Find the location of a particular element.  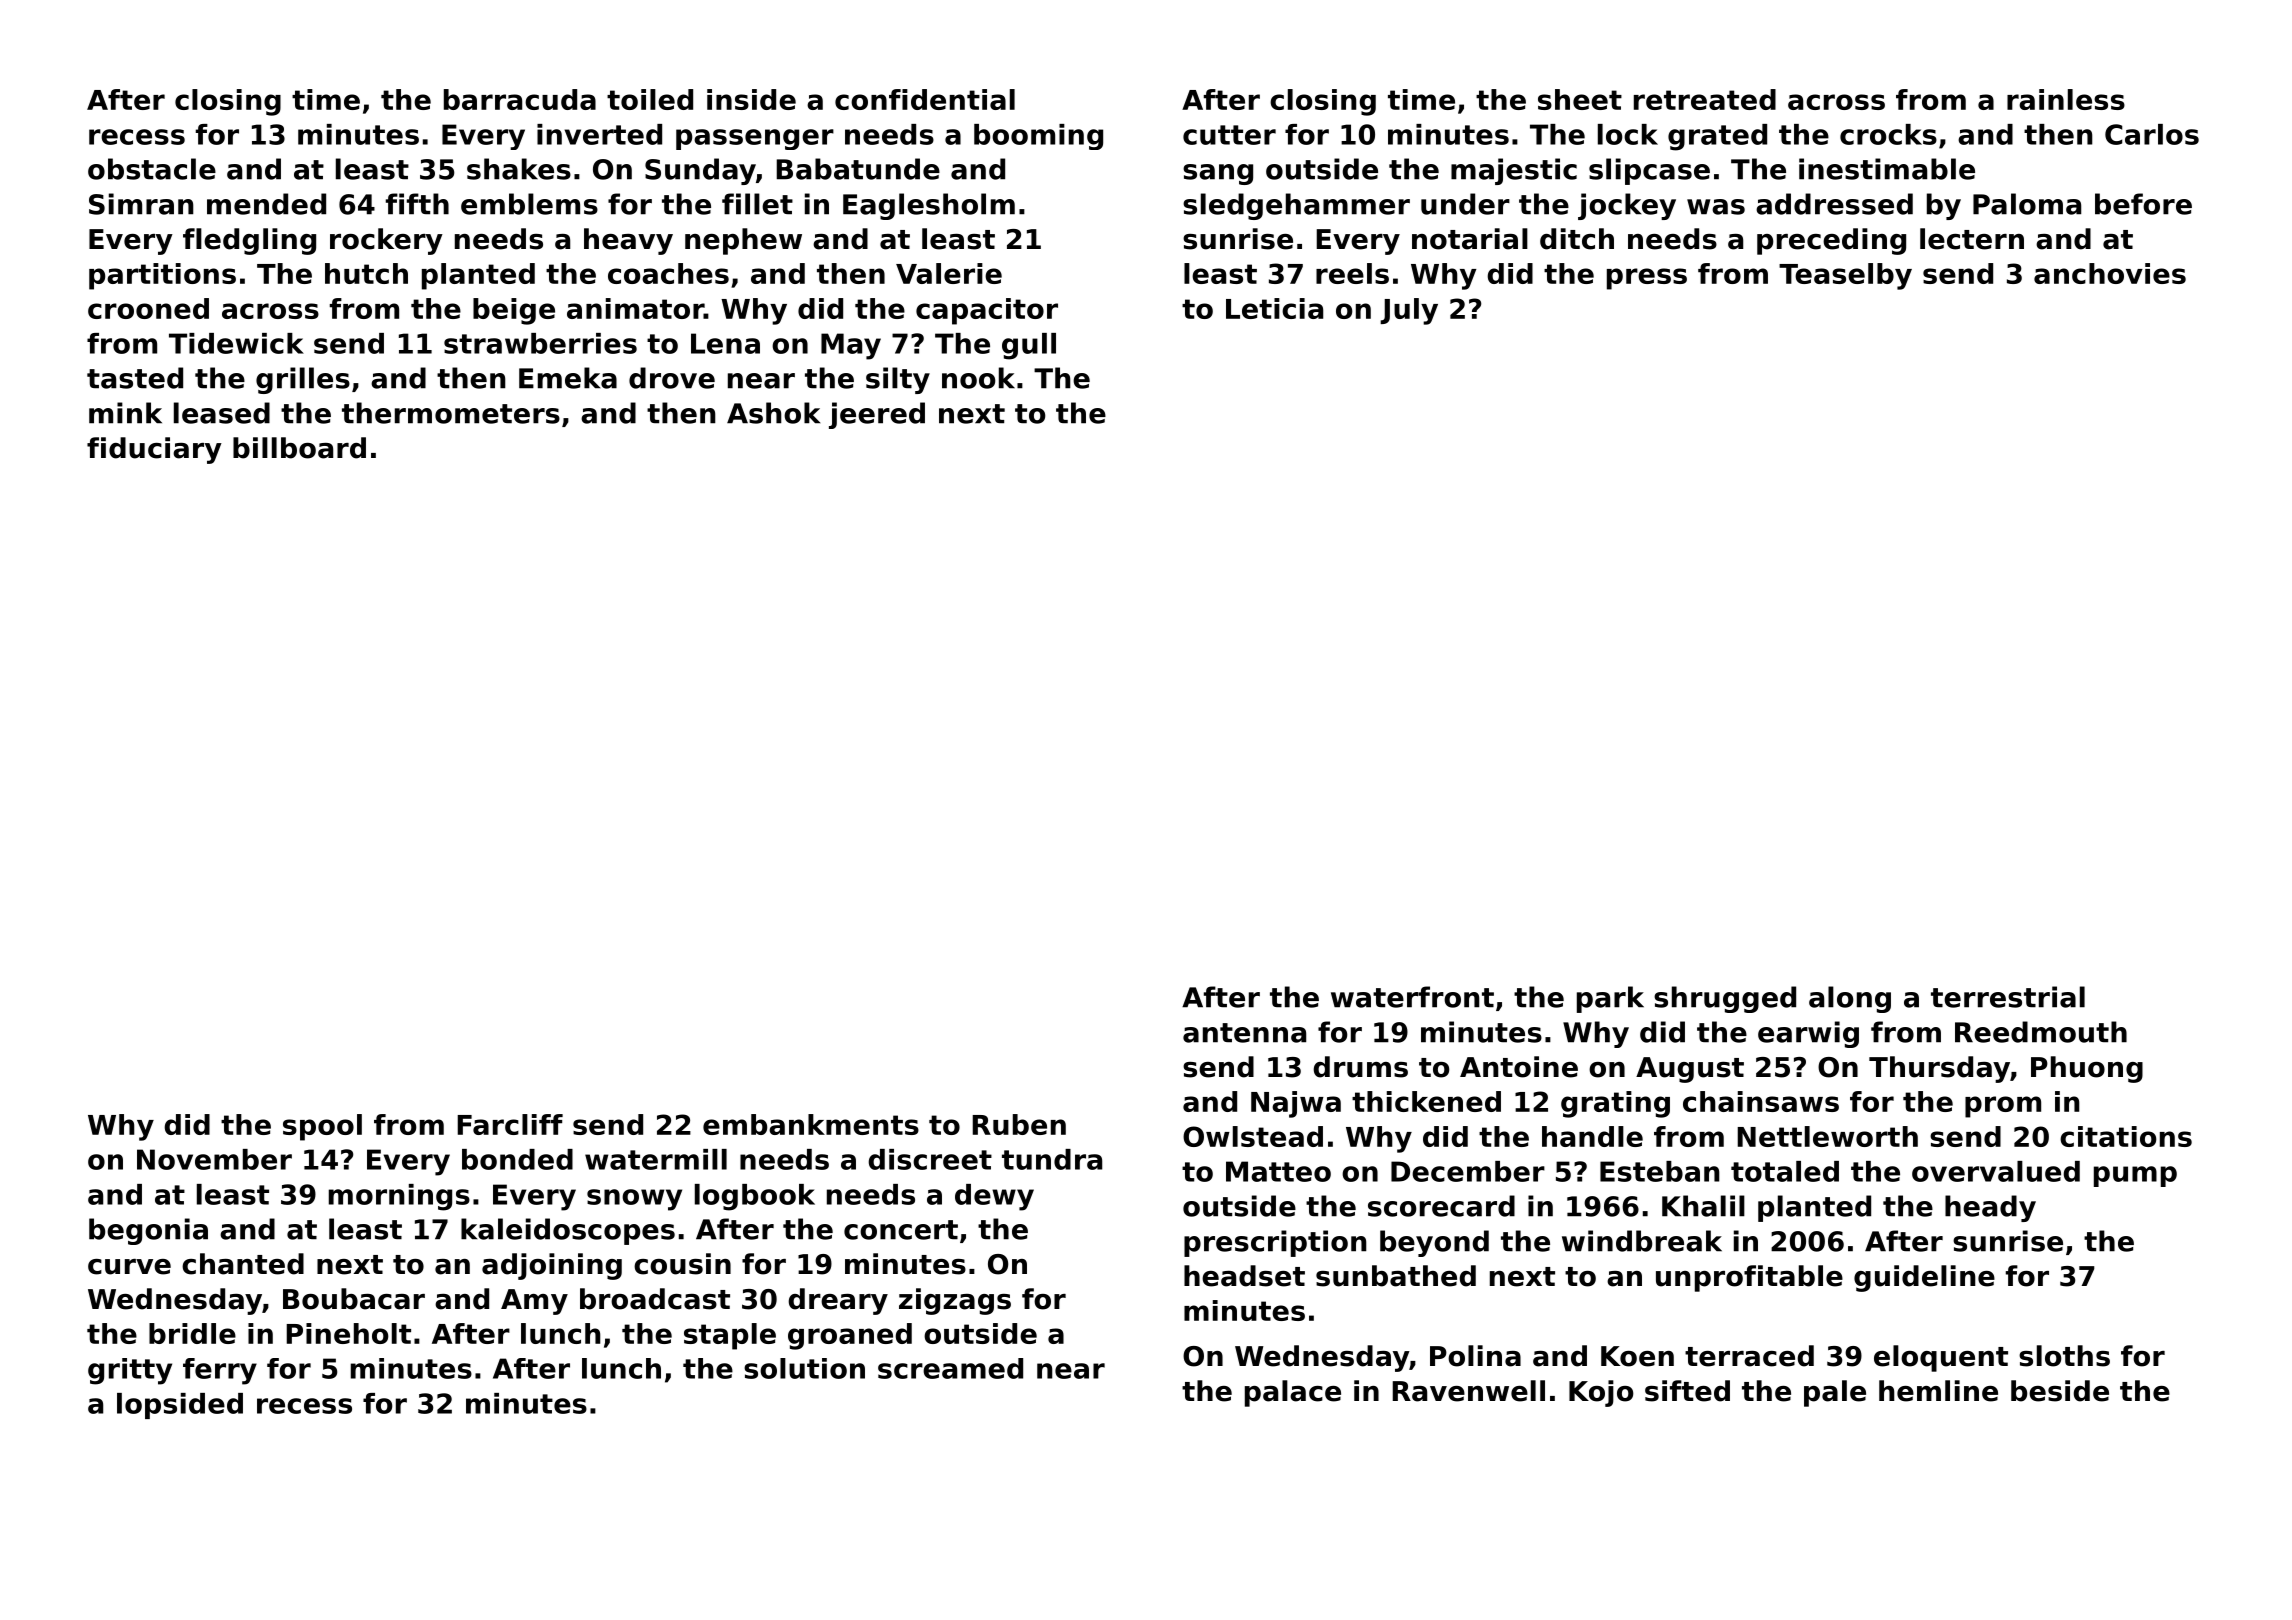

waterfront is located at coordinates (1412, 997).
